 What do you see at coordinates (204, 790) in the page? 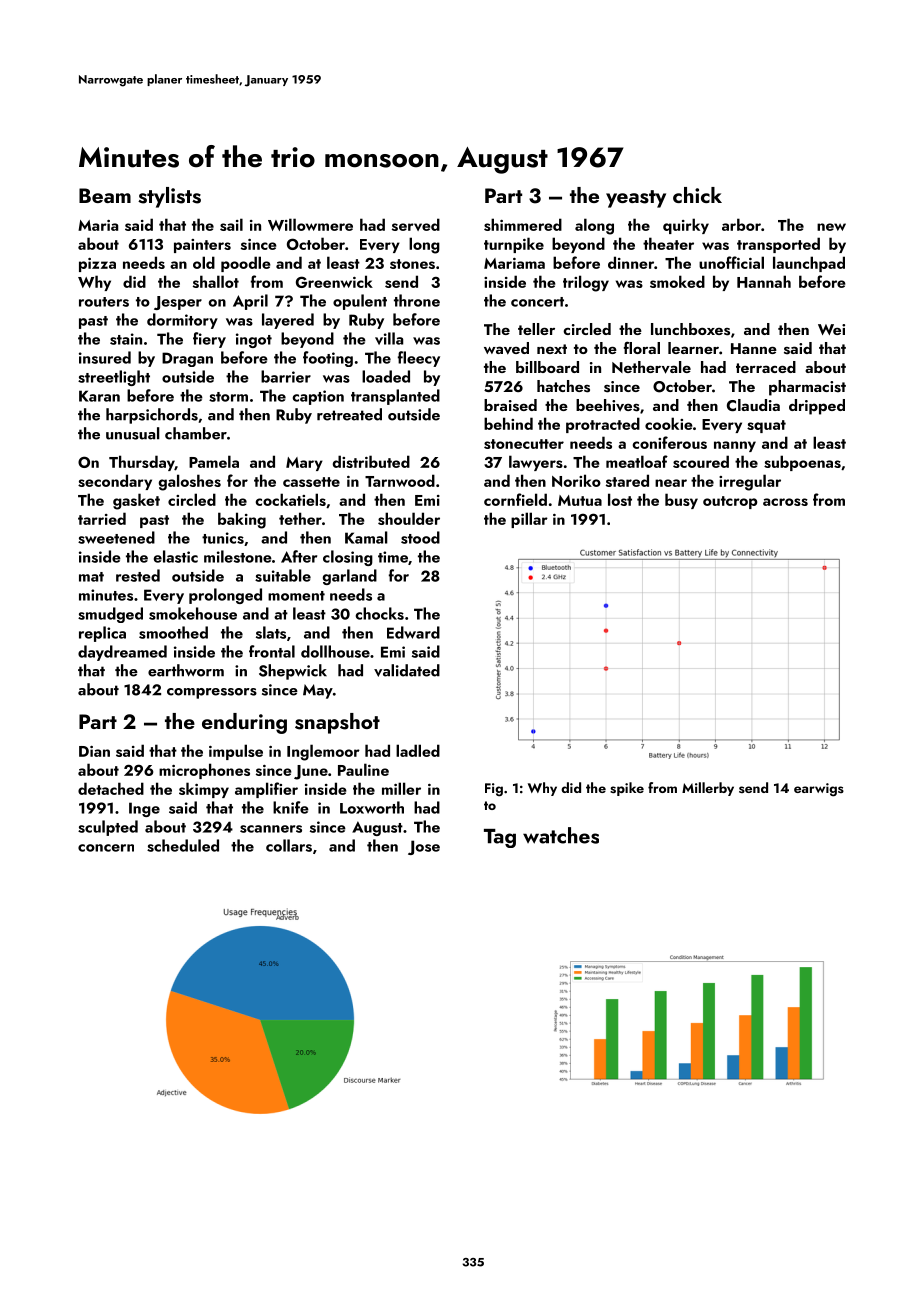
I see `skimpy` at bounding box center [204, 790].
